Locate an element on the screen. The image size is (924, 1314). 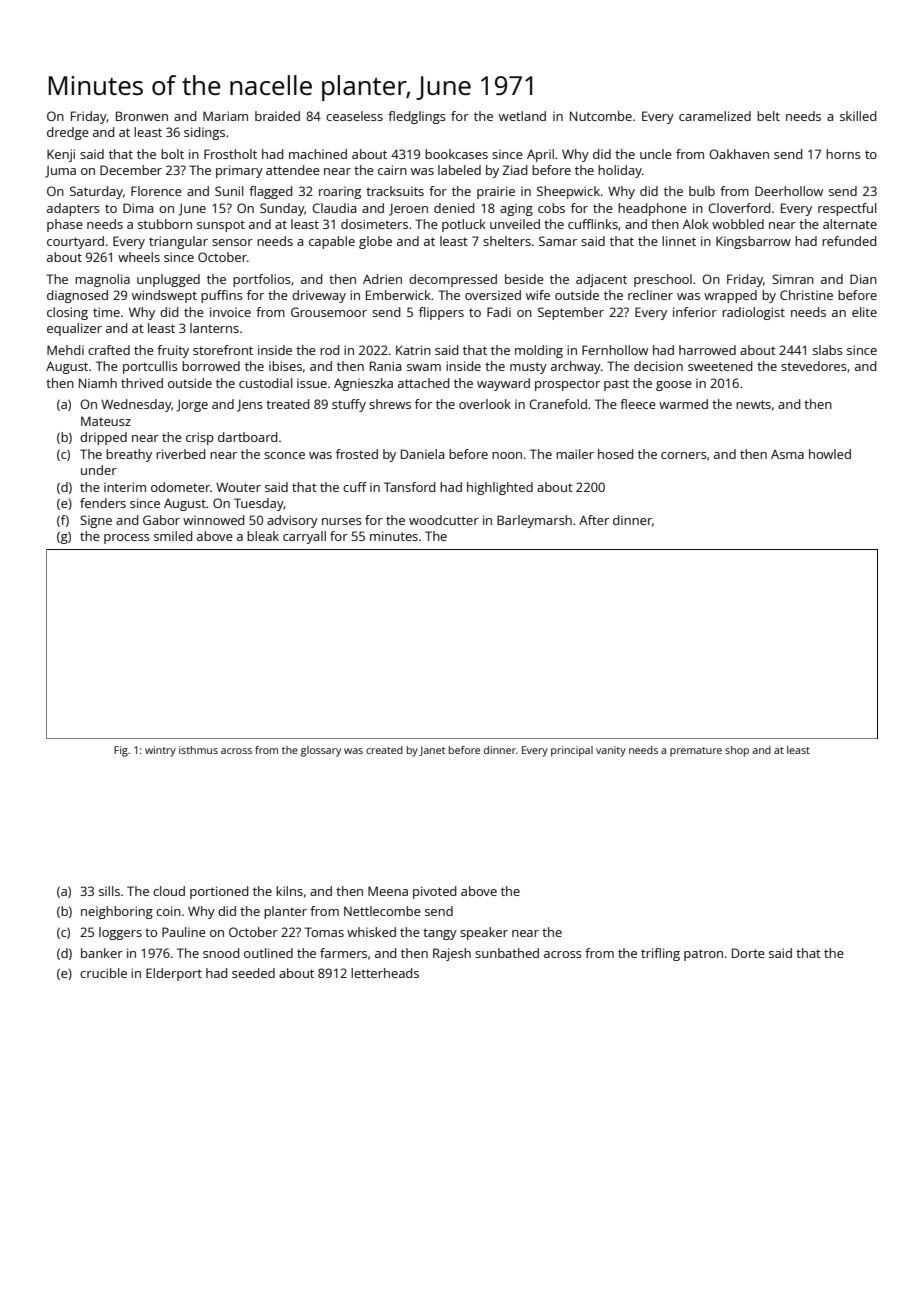
pivoted is located at coordinates (434, 892).
